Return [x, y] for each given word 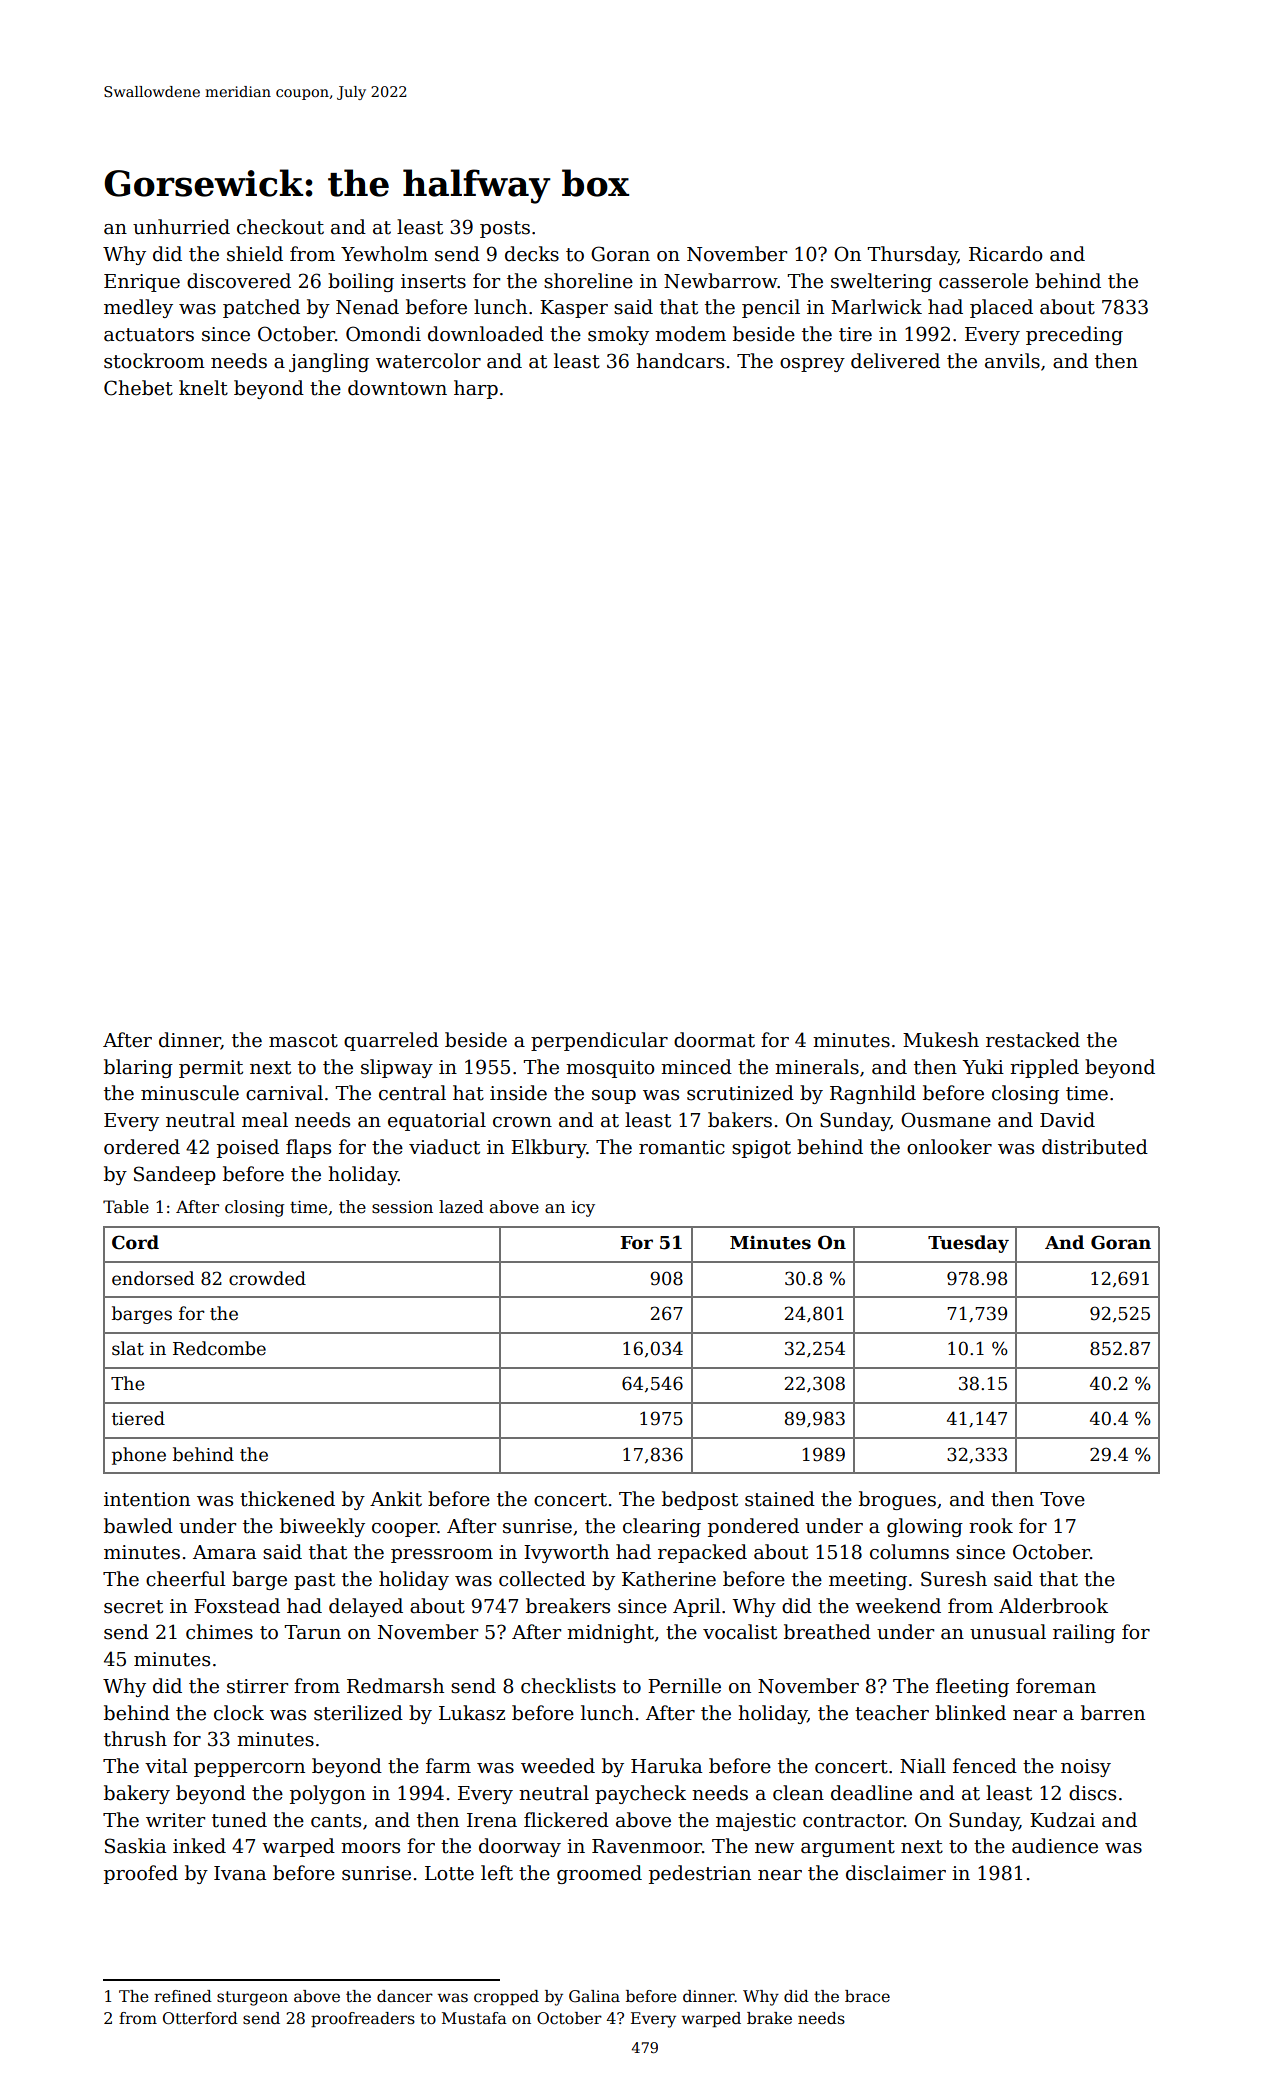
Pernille [684, 1686]
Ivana [240, 1873]
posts [505, 229]
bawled [138, 1526]
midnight [610, 1633]
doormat [714, 1040]
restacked [1033, 1040]
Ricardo [1006, 254]
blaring [138, 1068]
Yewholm [384, 254]
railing [1084, 1633]
